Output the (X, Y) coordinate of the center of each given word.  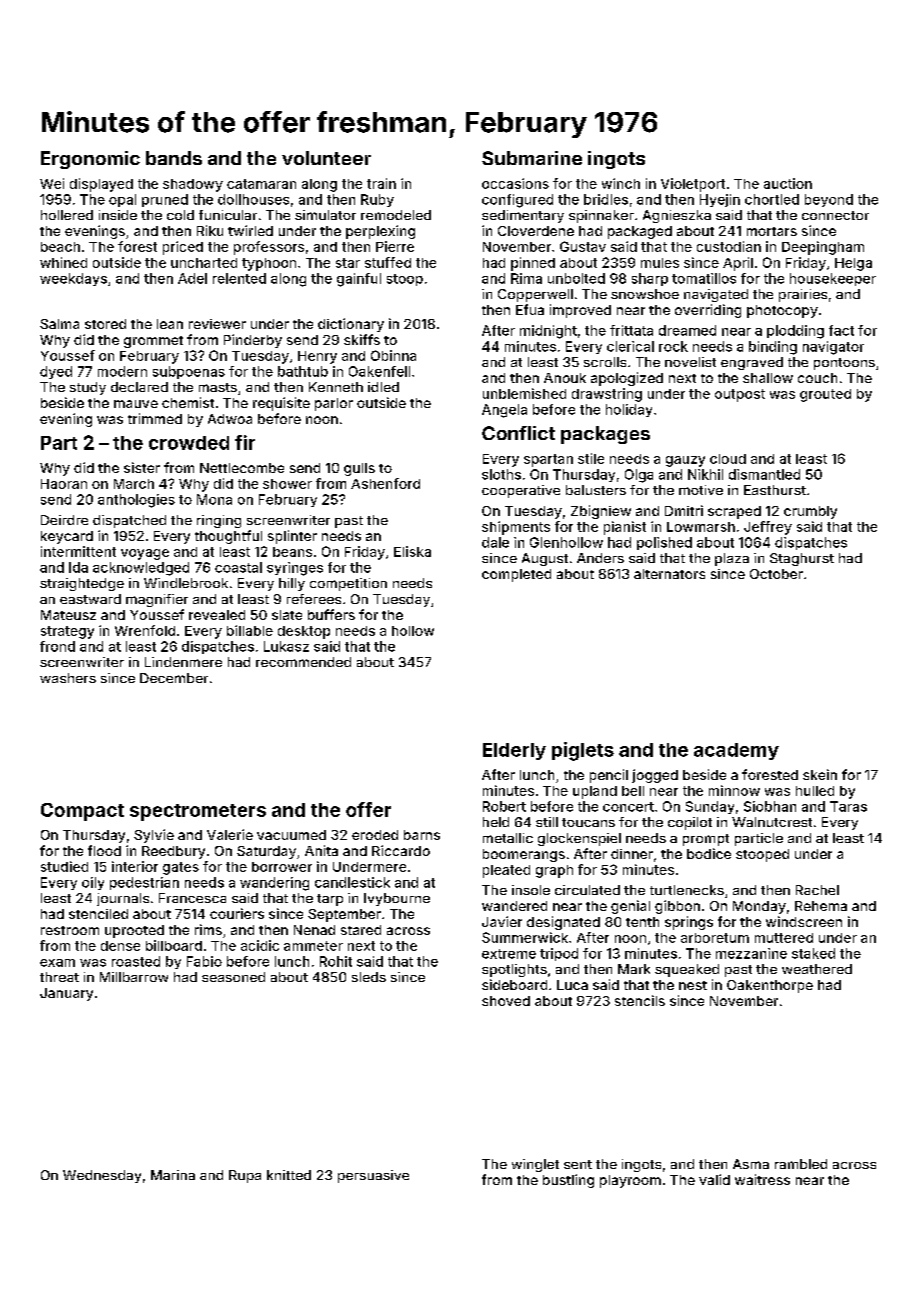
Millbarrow (134, 977)
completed (516, 575)
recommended (303, 662)
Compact (82, 812)
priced (183, 248)
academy (736, 751)
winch (621, 183)
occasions (515, 183)
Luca (572, 985)
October (776, 574)
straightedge (82, 584)
